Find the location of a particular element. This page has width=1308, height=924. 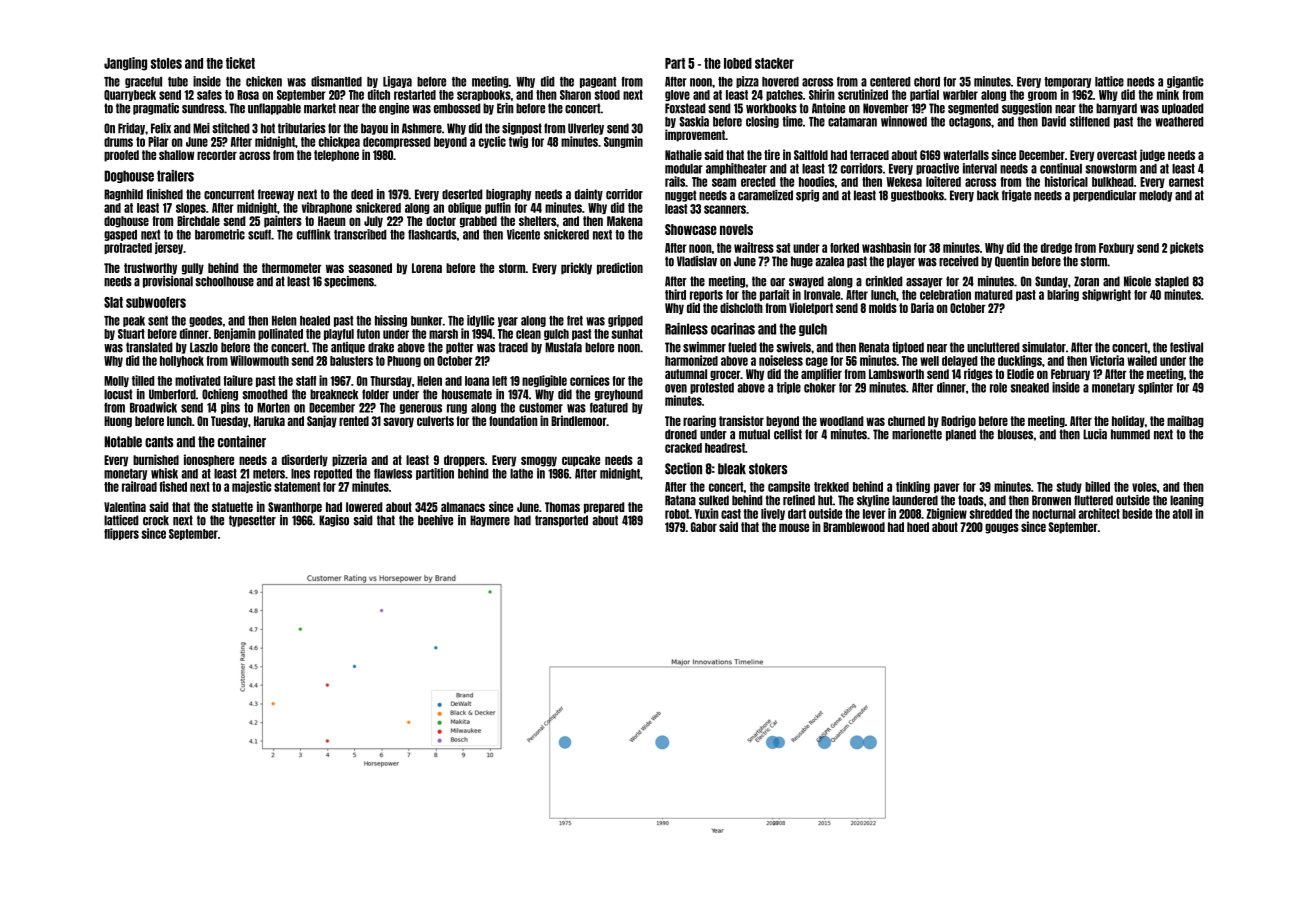

flippers is located at coordinates (121, 534).
